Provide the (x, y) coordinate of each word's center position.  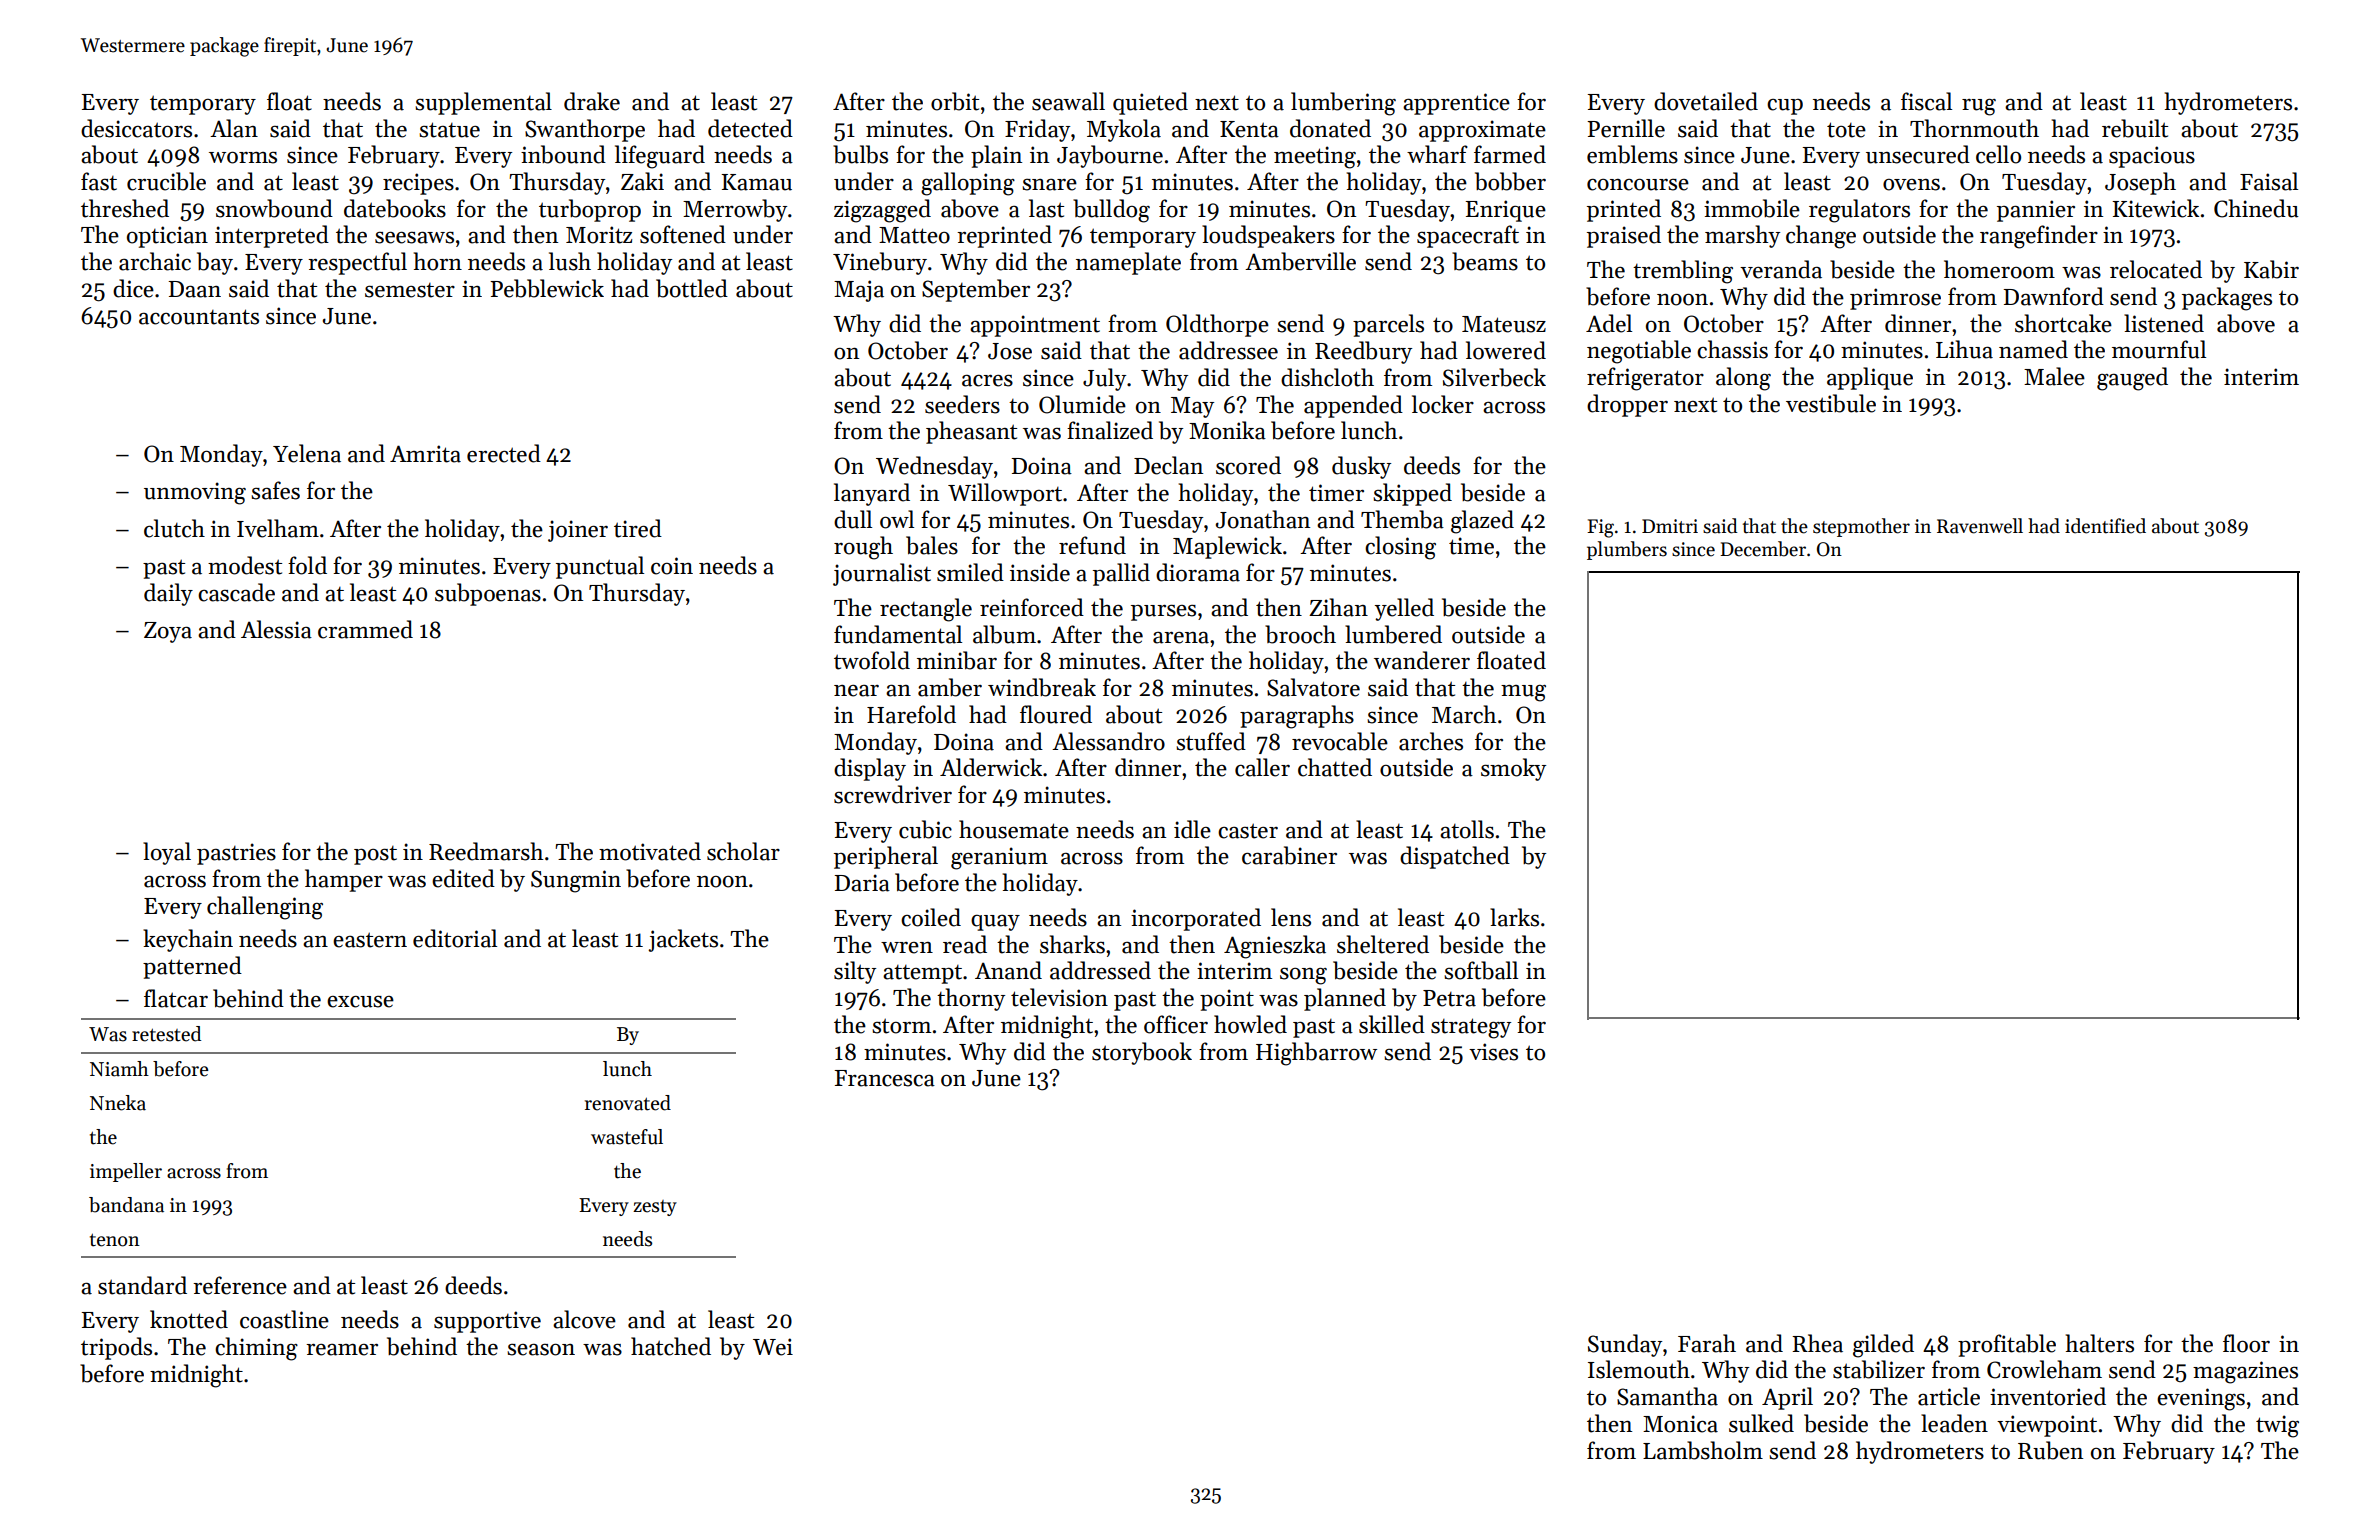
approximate (1482, 131)
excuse (360, 1001)
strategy (1471, 1028)
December (1763, 549)
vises (1493, 1052)
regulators (1859, 211)
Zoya (168, 632)
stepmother (1861, 527)
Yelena (307, 453)
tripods (116, 1348)
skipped (1412, 494)
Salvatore (1313, 687)
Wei (773, 1347)
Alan (234, 128)
